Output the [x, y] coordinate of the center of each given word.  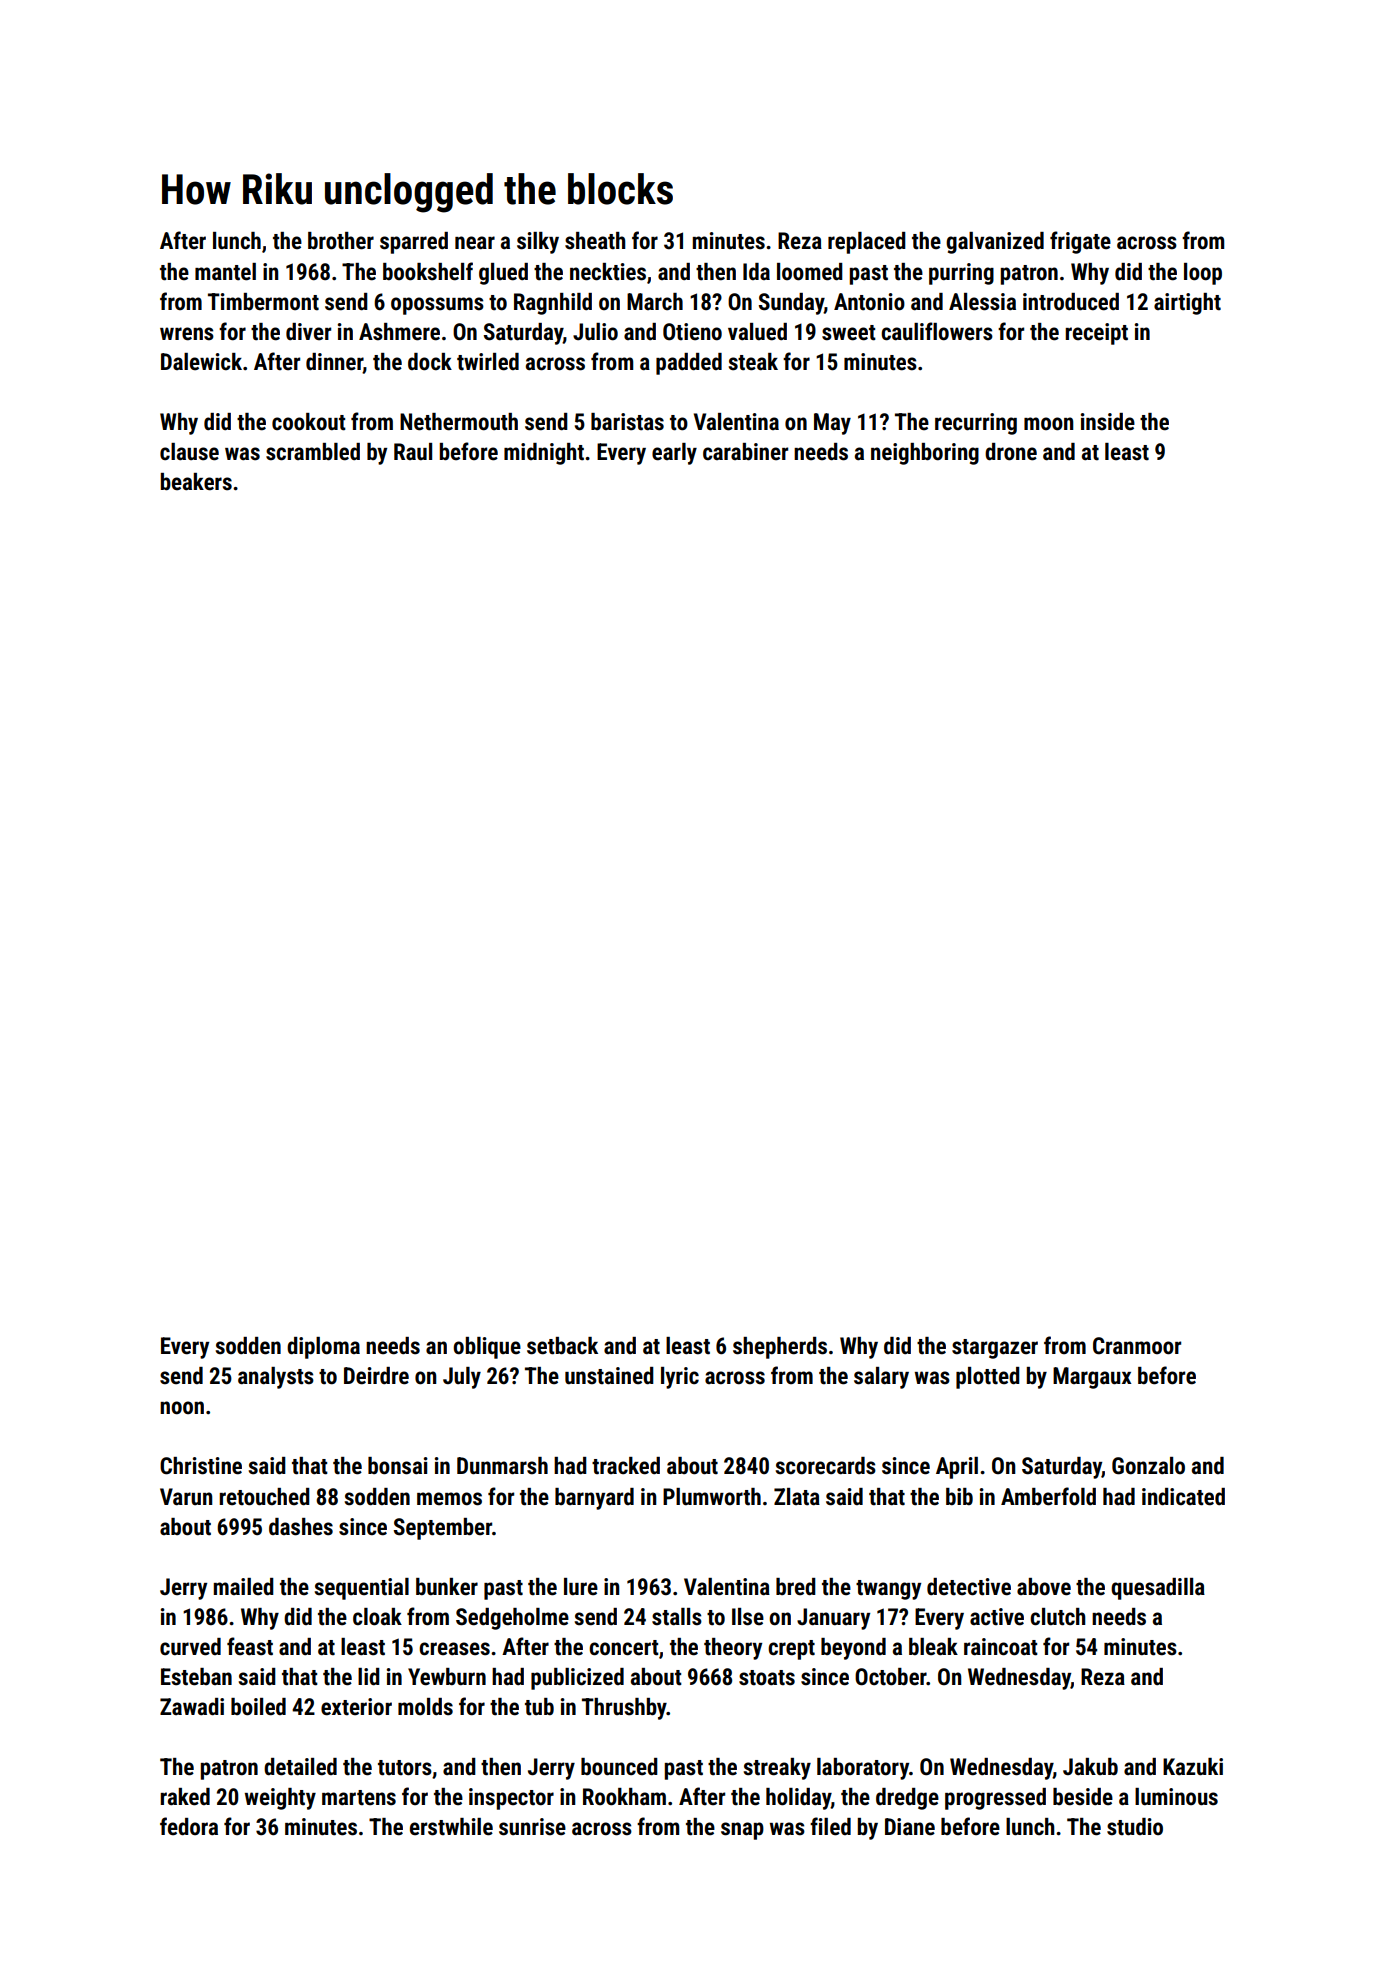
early [674, 454]
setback [562, 1346]
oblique [487, 1348]
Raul [413, 451]
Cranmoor [1137, 1346]
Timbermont [263, 302]
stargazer [995, 1349]
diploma [323, 1348]
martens [359, 1798]
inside [1108, 422]
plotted [988, 1378]
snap [742, 1831]
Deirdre [376, 1376]
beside [1083, 1797]
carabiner [745, 452]
